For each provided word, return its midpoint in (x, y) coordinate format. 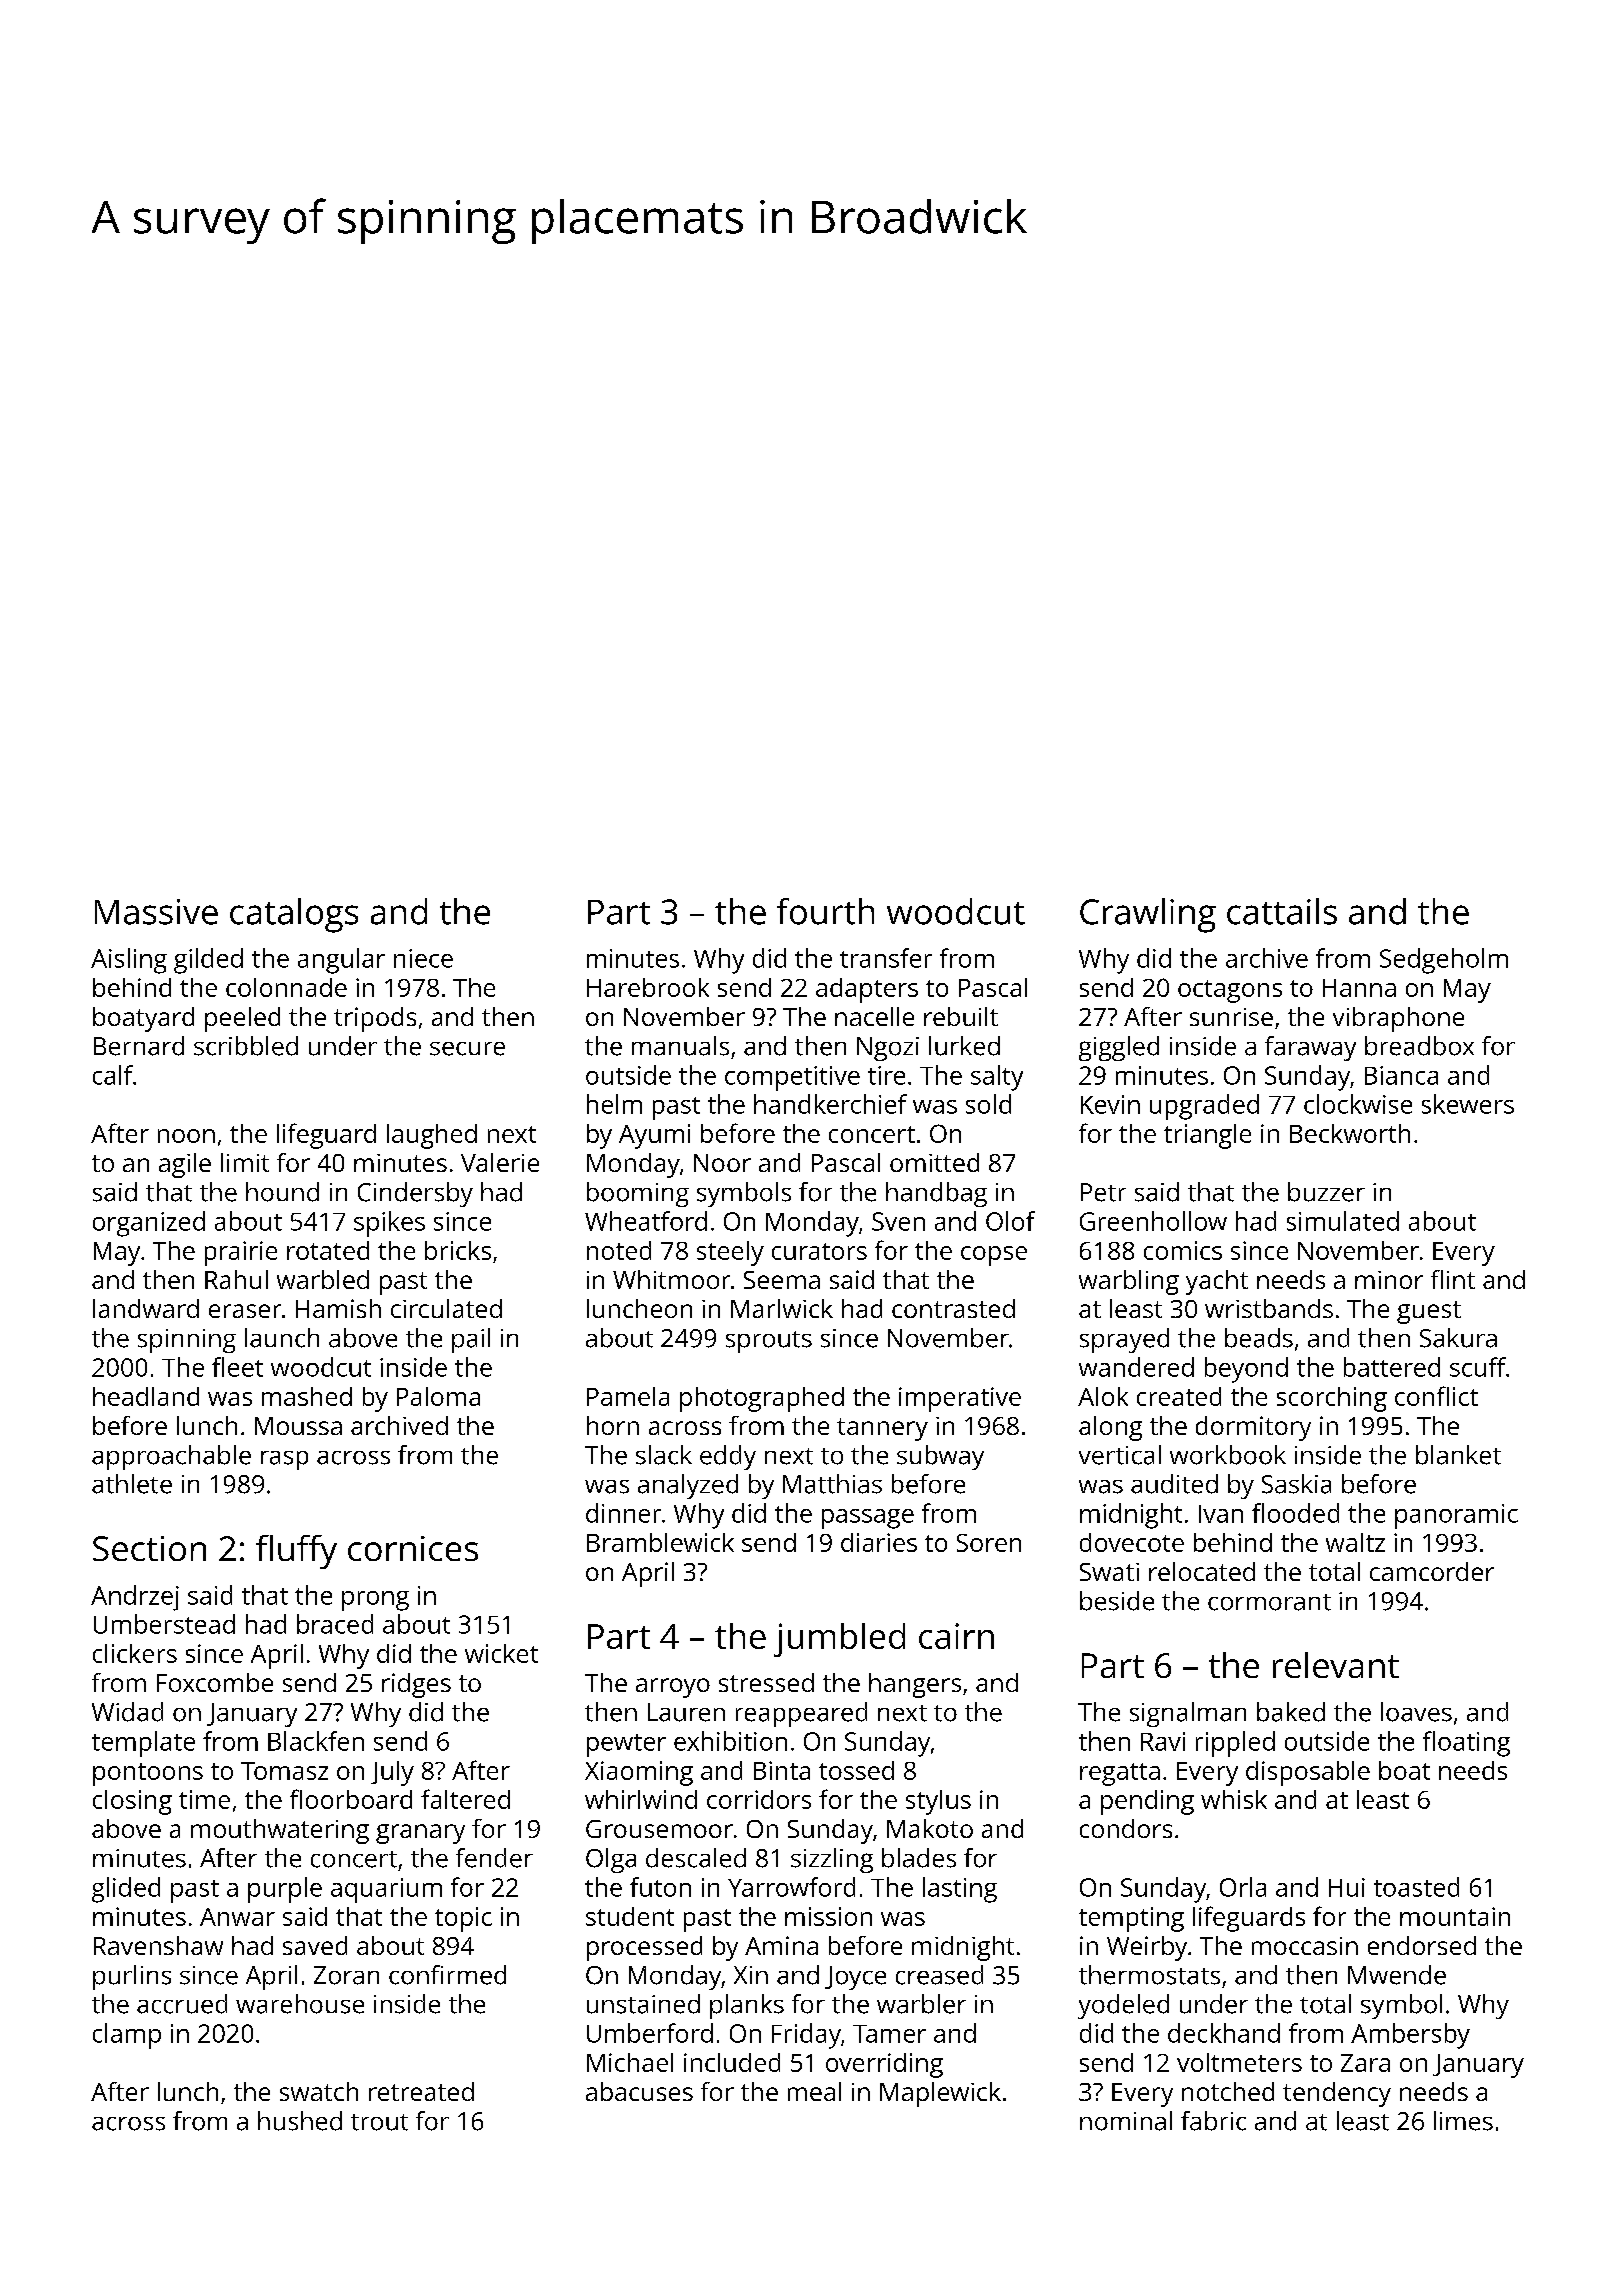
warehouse (300, 2004)
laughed (432, 1136)
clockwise (1358, 1104)
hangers (915, 1685)
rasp (284, 1460)
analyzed (688, 1486)
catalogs (294, 915)
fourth (825, 911)
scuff (1478, 1367)
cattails (1282, 911)
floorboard (351, 1799)
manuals (680, 1046)
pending (1147, 1802)
